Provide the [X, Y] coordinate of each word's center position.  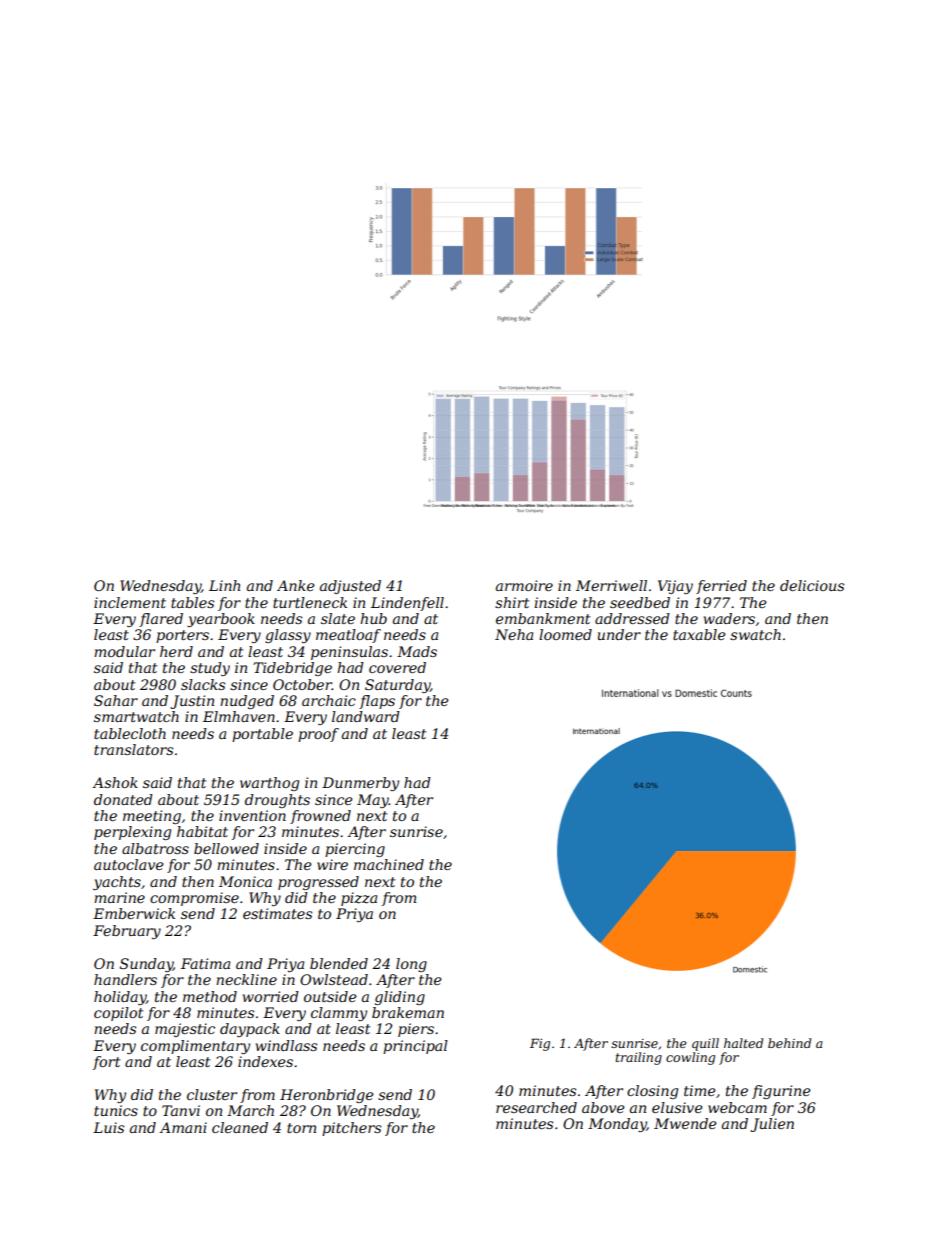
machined [389, 864]
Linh [224, 585]
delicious [812, 585]
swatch [755, 634]
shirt [512, 602]
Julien [772, 1125]
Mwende [685, 1123]
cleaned [240, 1127]
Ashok [115, 782]
